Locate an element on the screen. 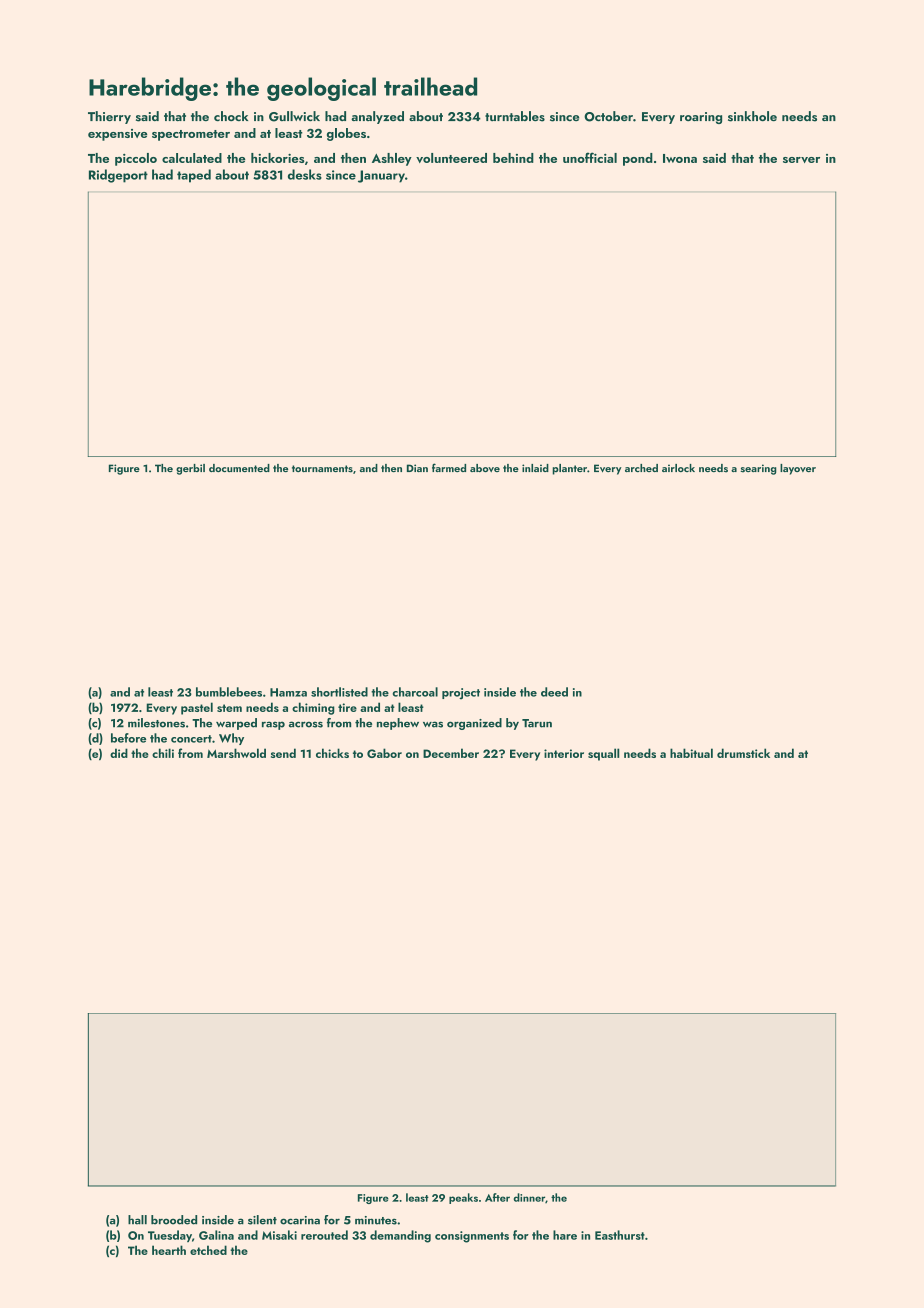  did is located at coordinates (119, 753).
